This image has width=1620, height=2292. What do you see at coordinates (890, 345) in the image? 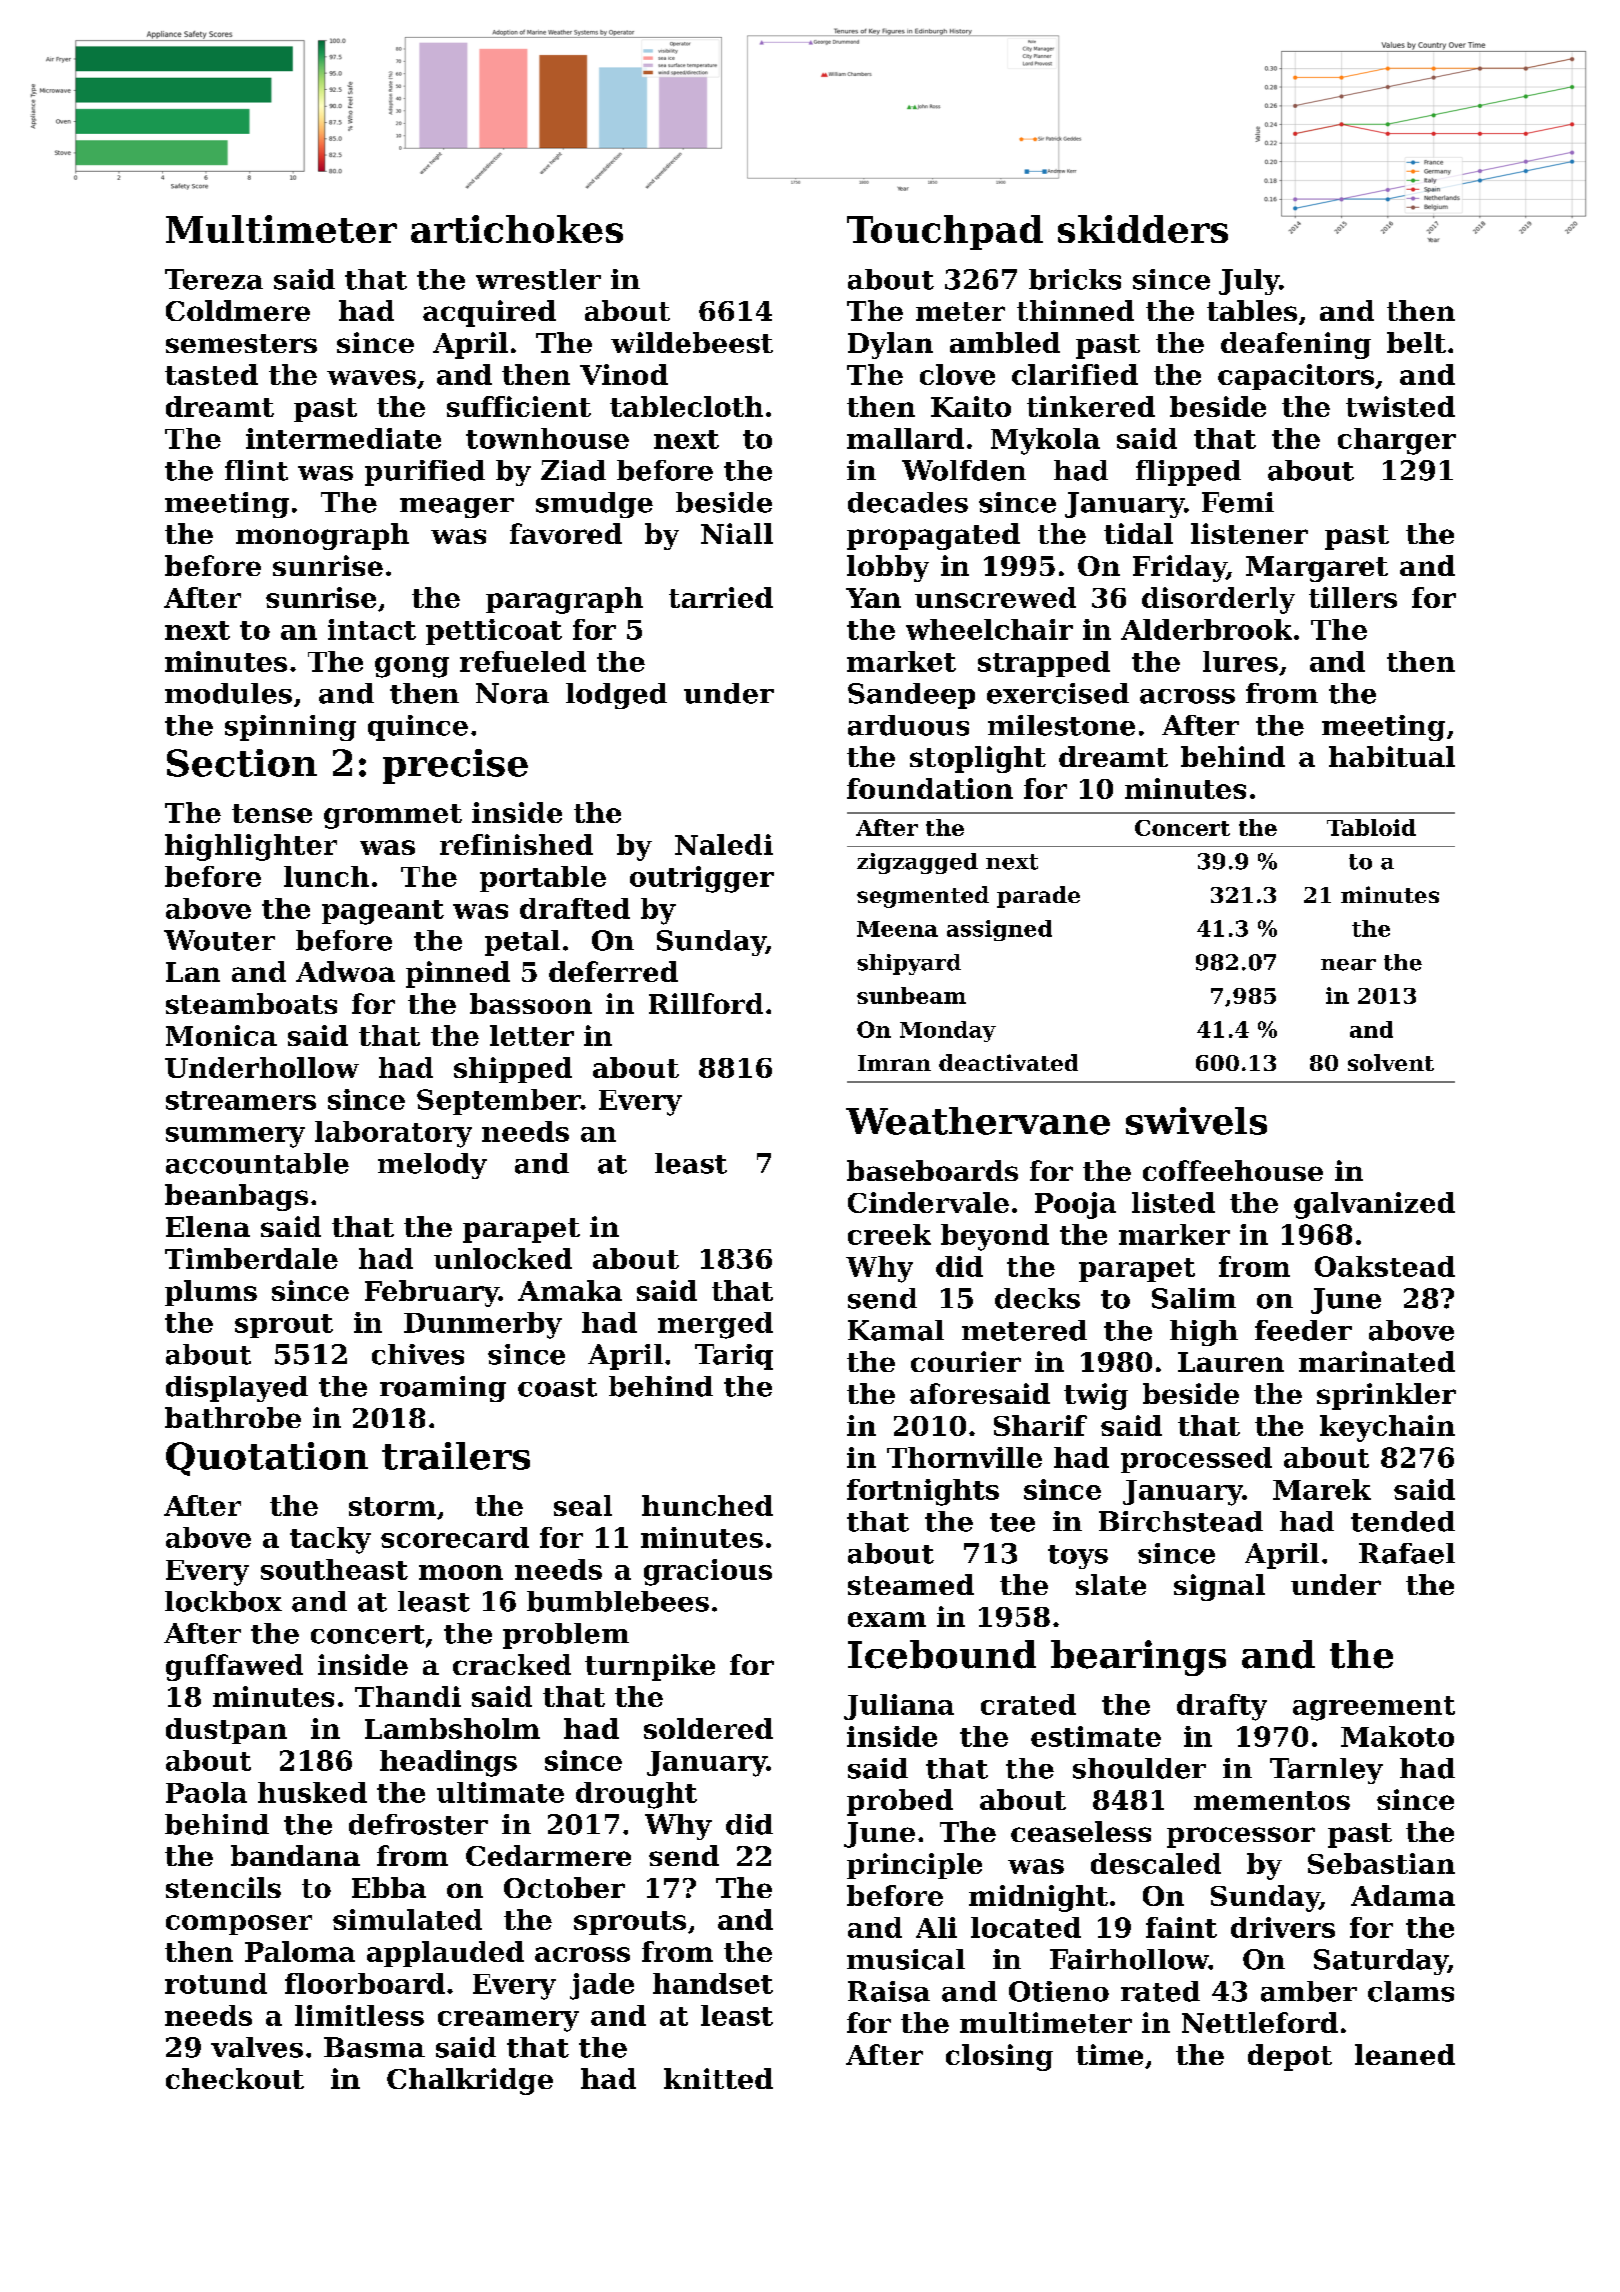
I see `Dylan` at bounding box center [890, 345].
